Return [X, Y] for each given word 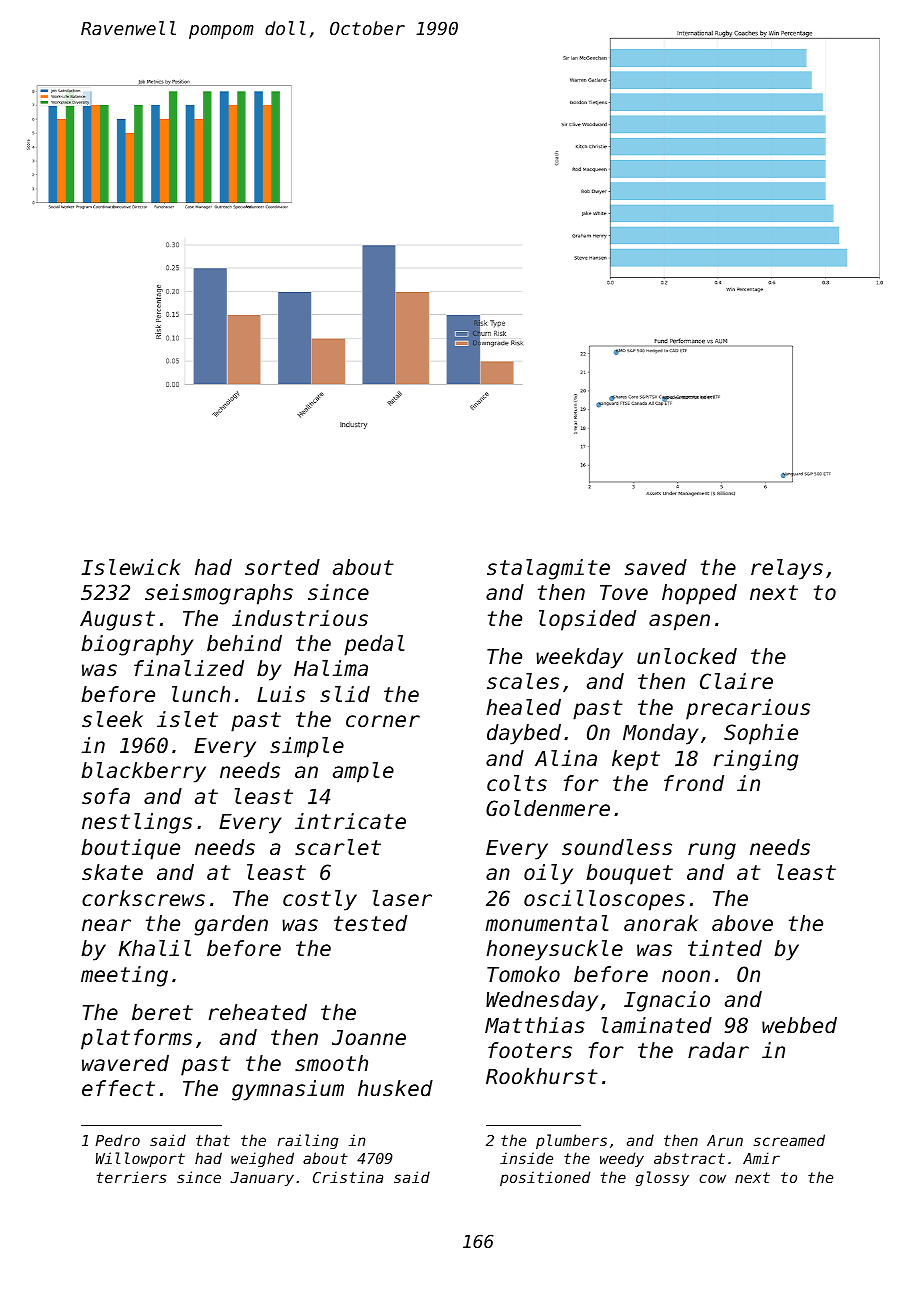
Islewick [131, 567]
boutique [130, 849]
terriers [132, 1177]
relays [787, 569]
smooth [331, 1063]
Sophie [761, 734]
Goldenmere [548, 808]
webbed [799, 1025]
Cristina [348, 1177]
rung [712, 851]
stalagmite [548, 569]
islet [187, 719]
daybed [524, 734]
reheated [258, 1012]
